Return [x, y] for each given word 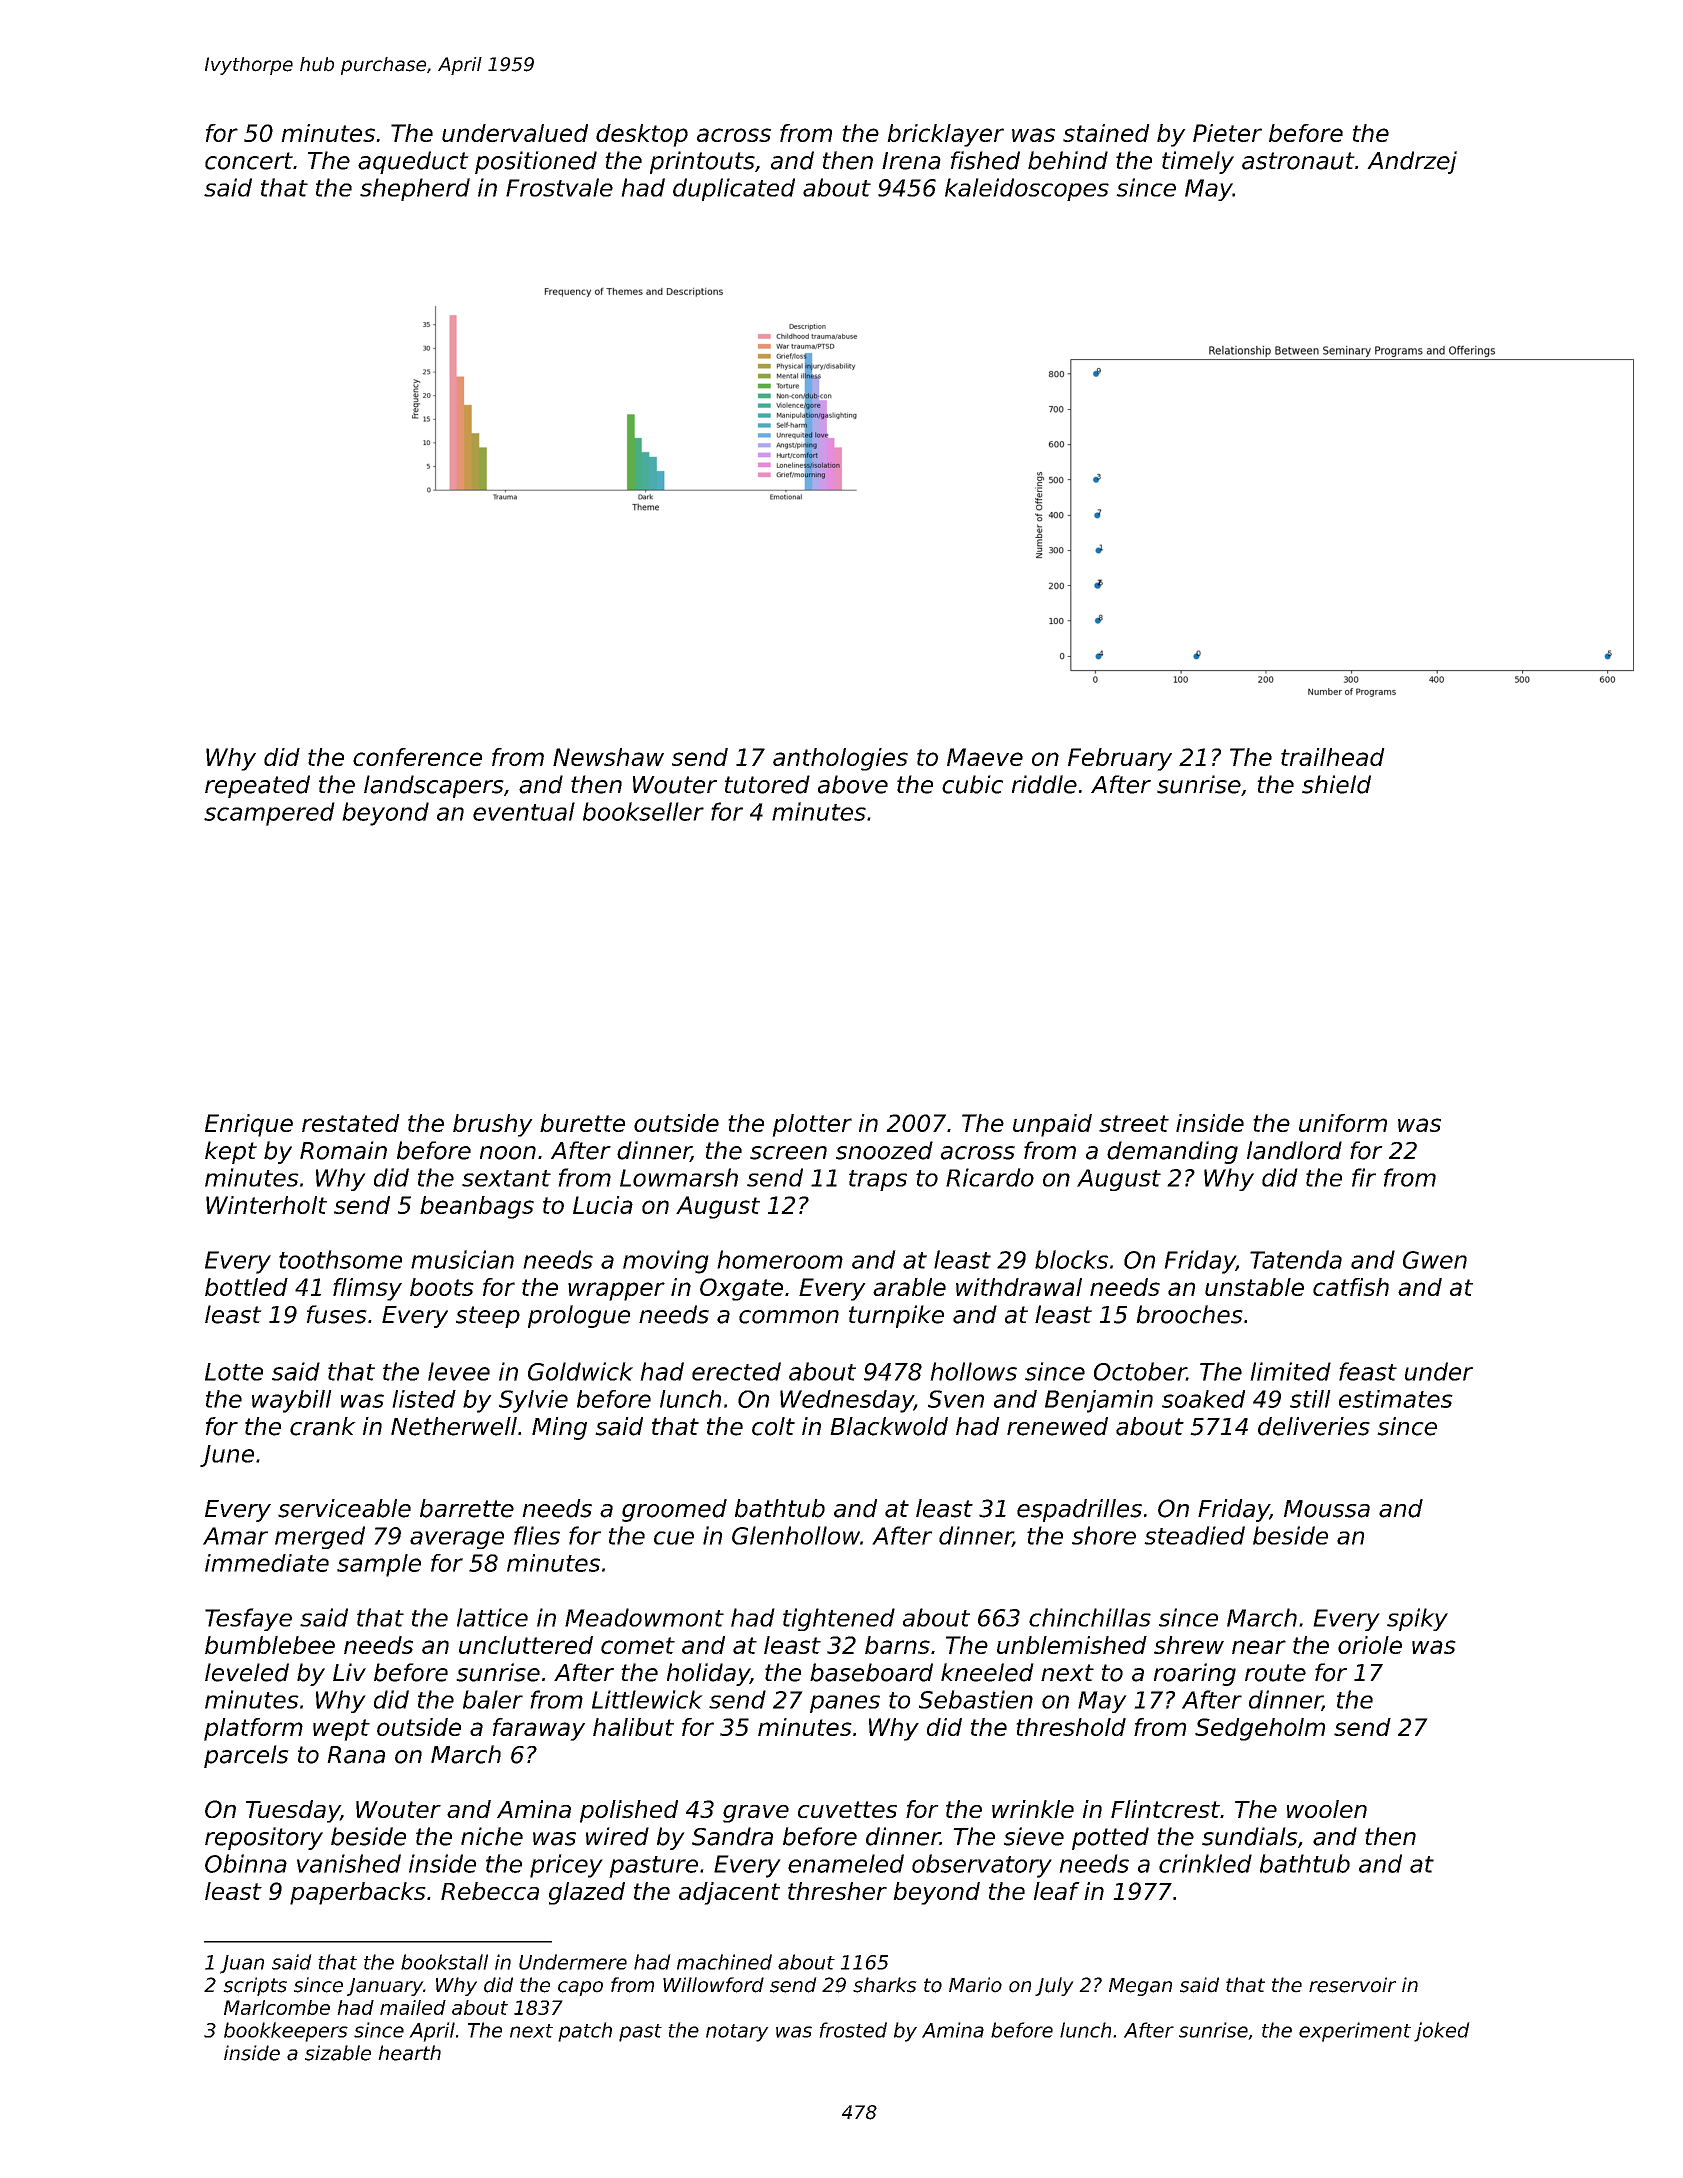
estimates [1396, 1399]
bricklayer [945, 135]
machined [724, 1962]
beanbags [477, 1207]
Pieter [1227, 133]
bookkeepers [286, 2032]
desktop [642, 135]
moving [666, 1262]
